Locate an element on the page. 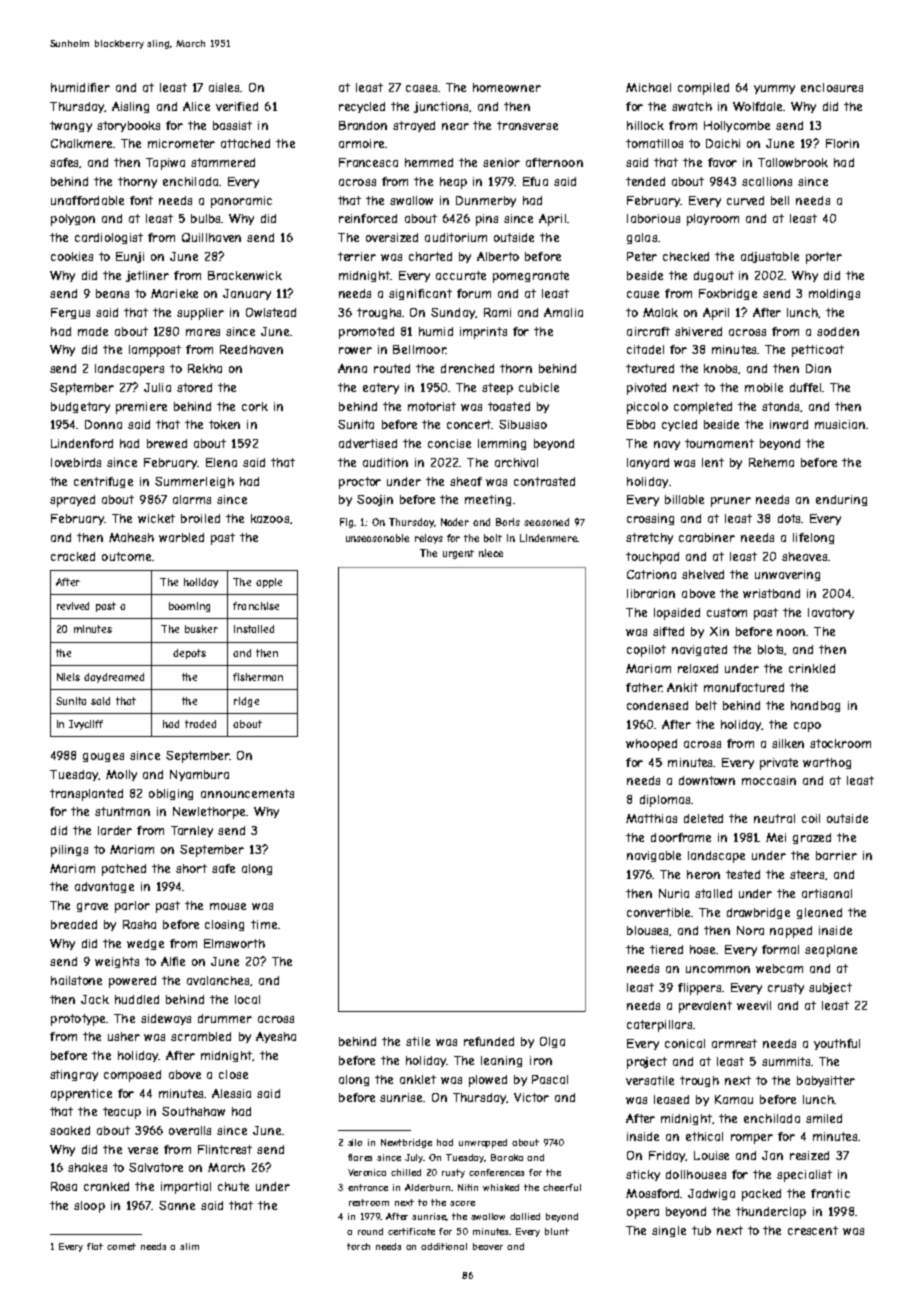 The width and height of the document is (924, 1308). tested is located at coordinates (743, 874).
